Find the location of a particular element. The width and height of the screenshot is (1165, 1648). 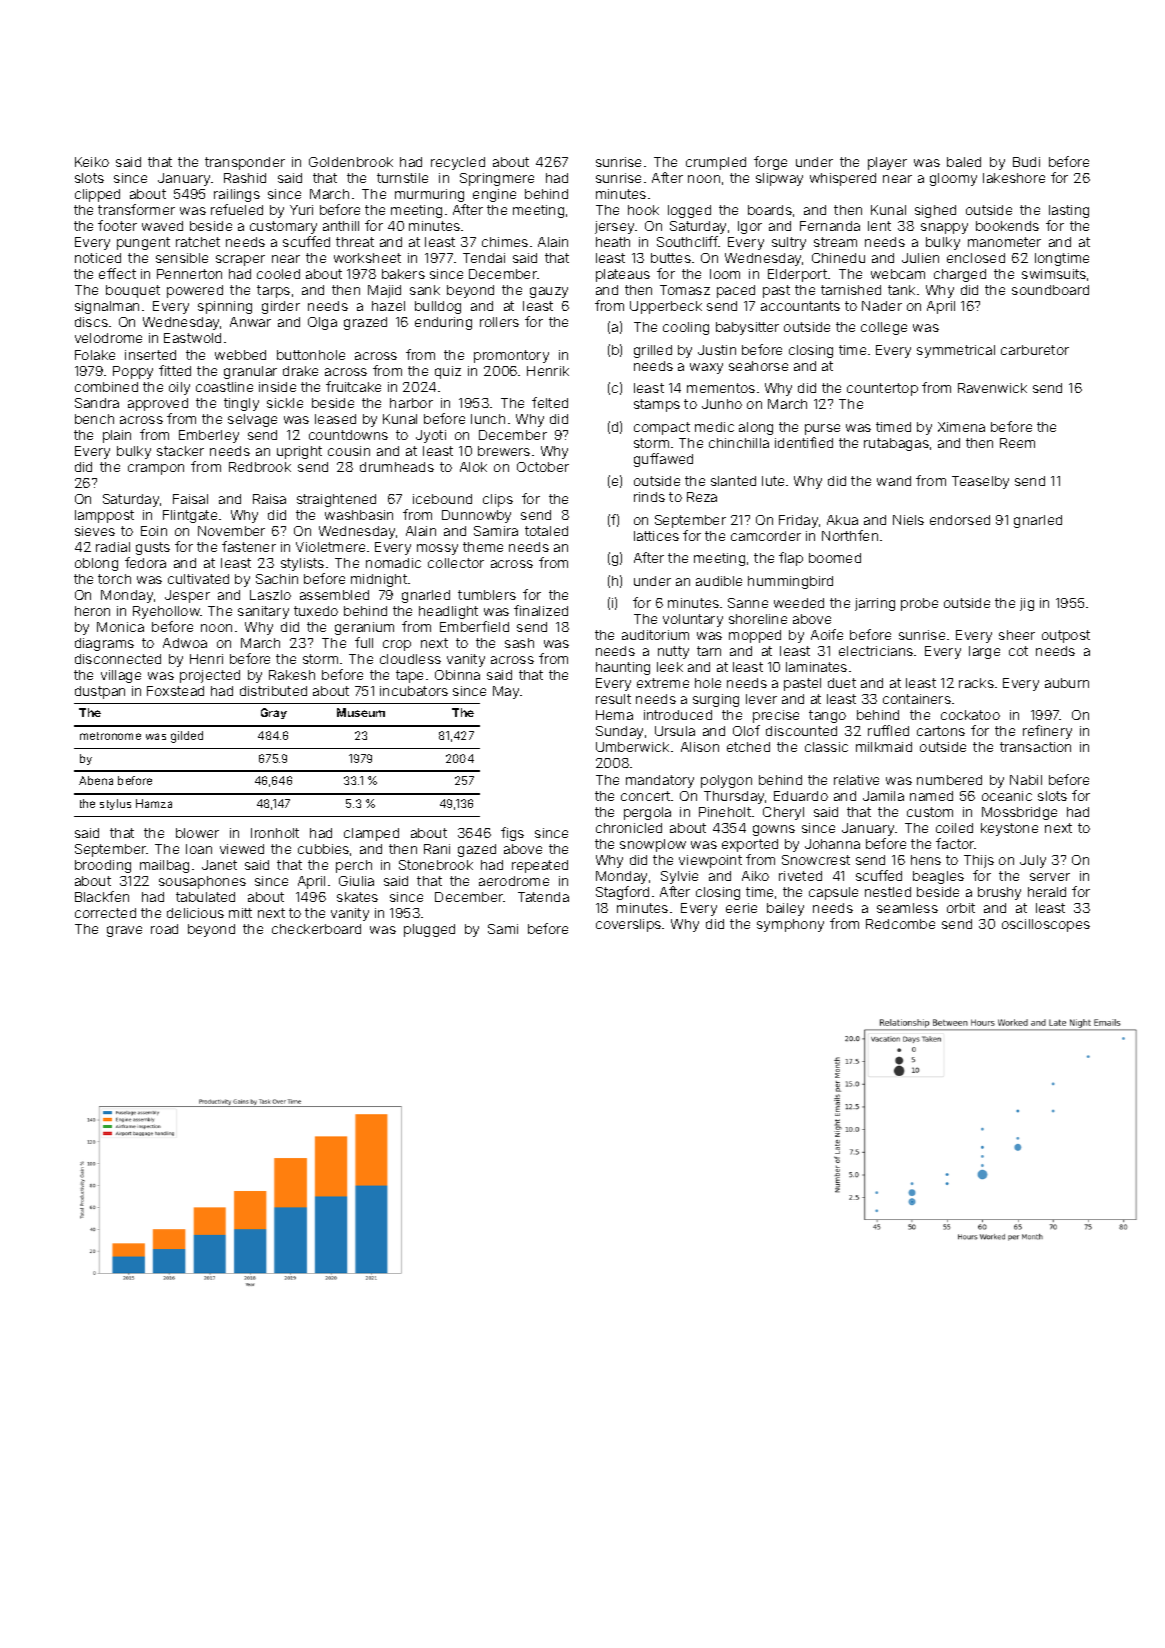

rollers is located at coordinates (499, 322).
